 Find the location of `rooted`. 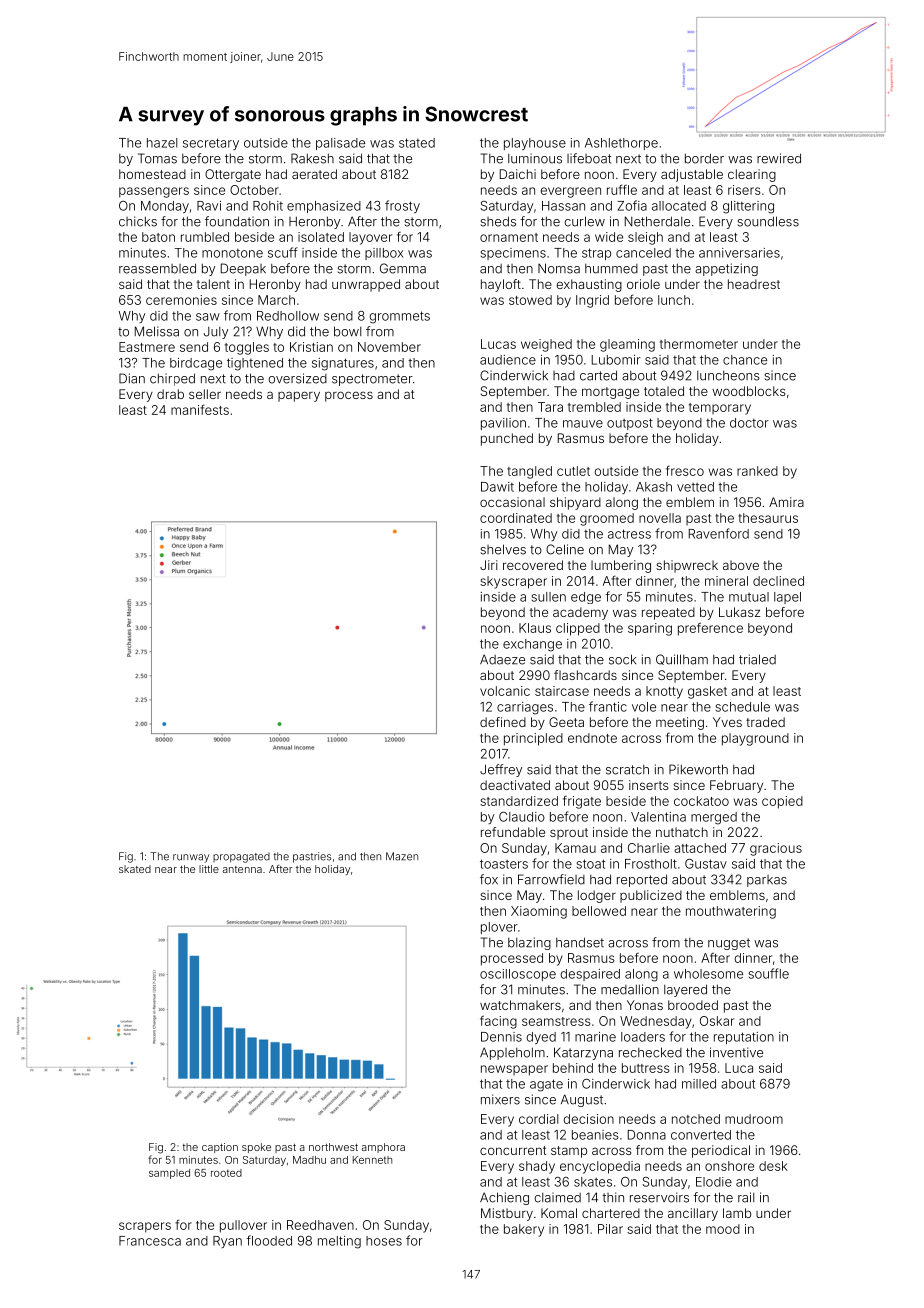

rooted is located at coordinates (226, 1173).
